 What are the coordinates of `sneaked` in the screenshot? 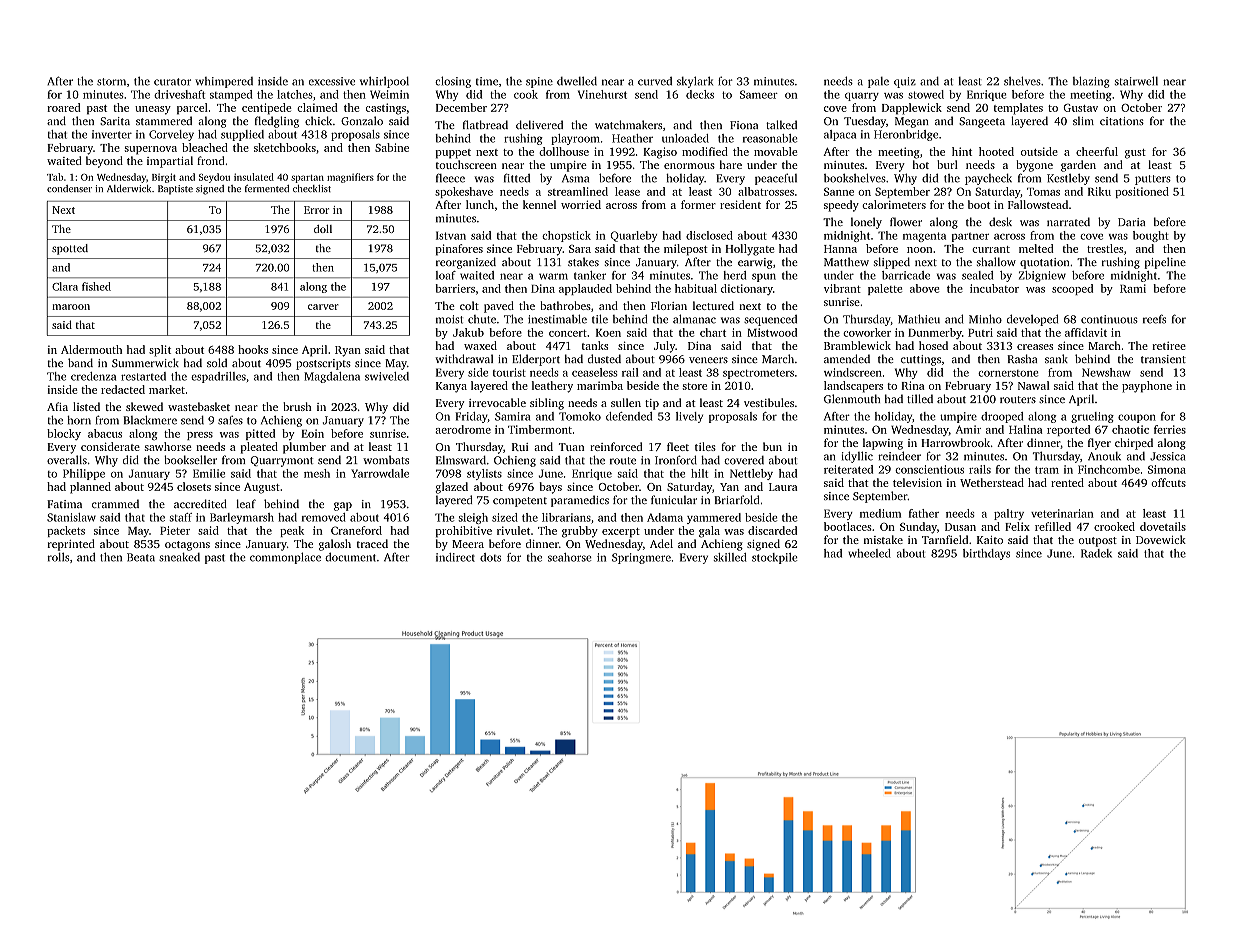 It's located at (179, 557).
